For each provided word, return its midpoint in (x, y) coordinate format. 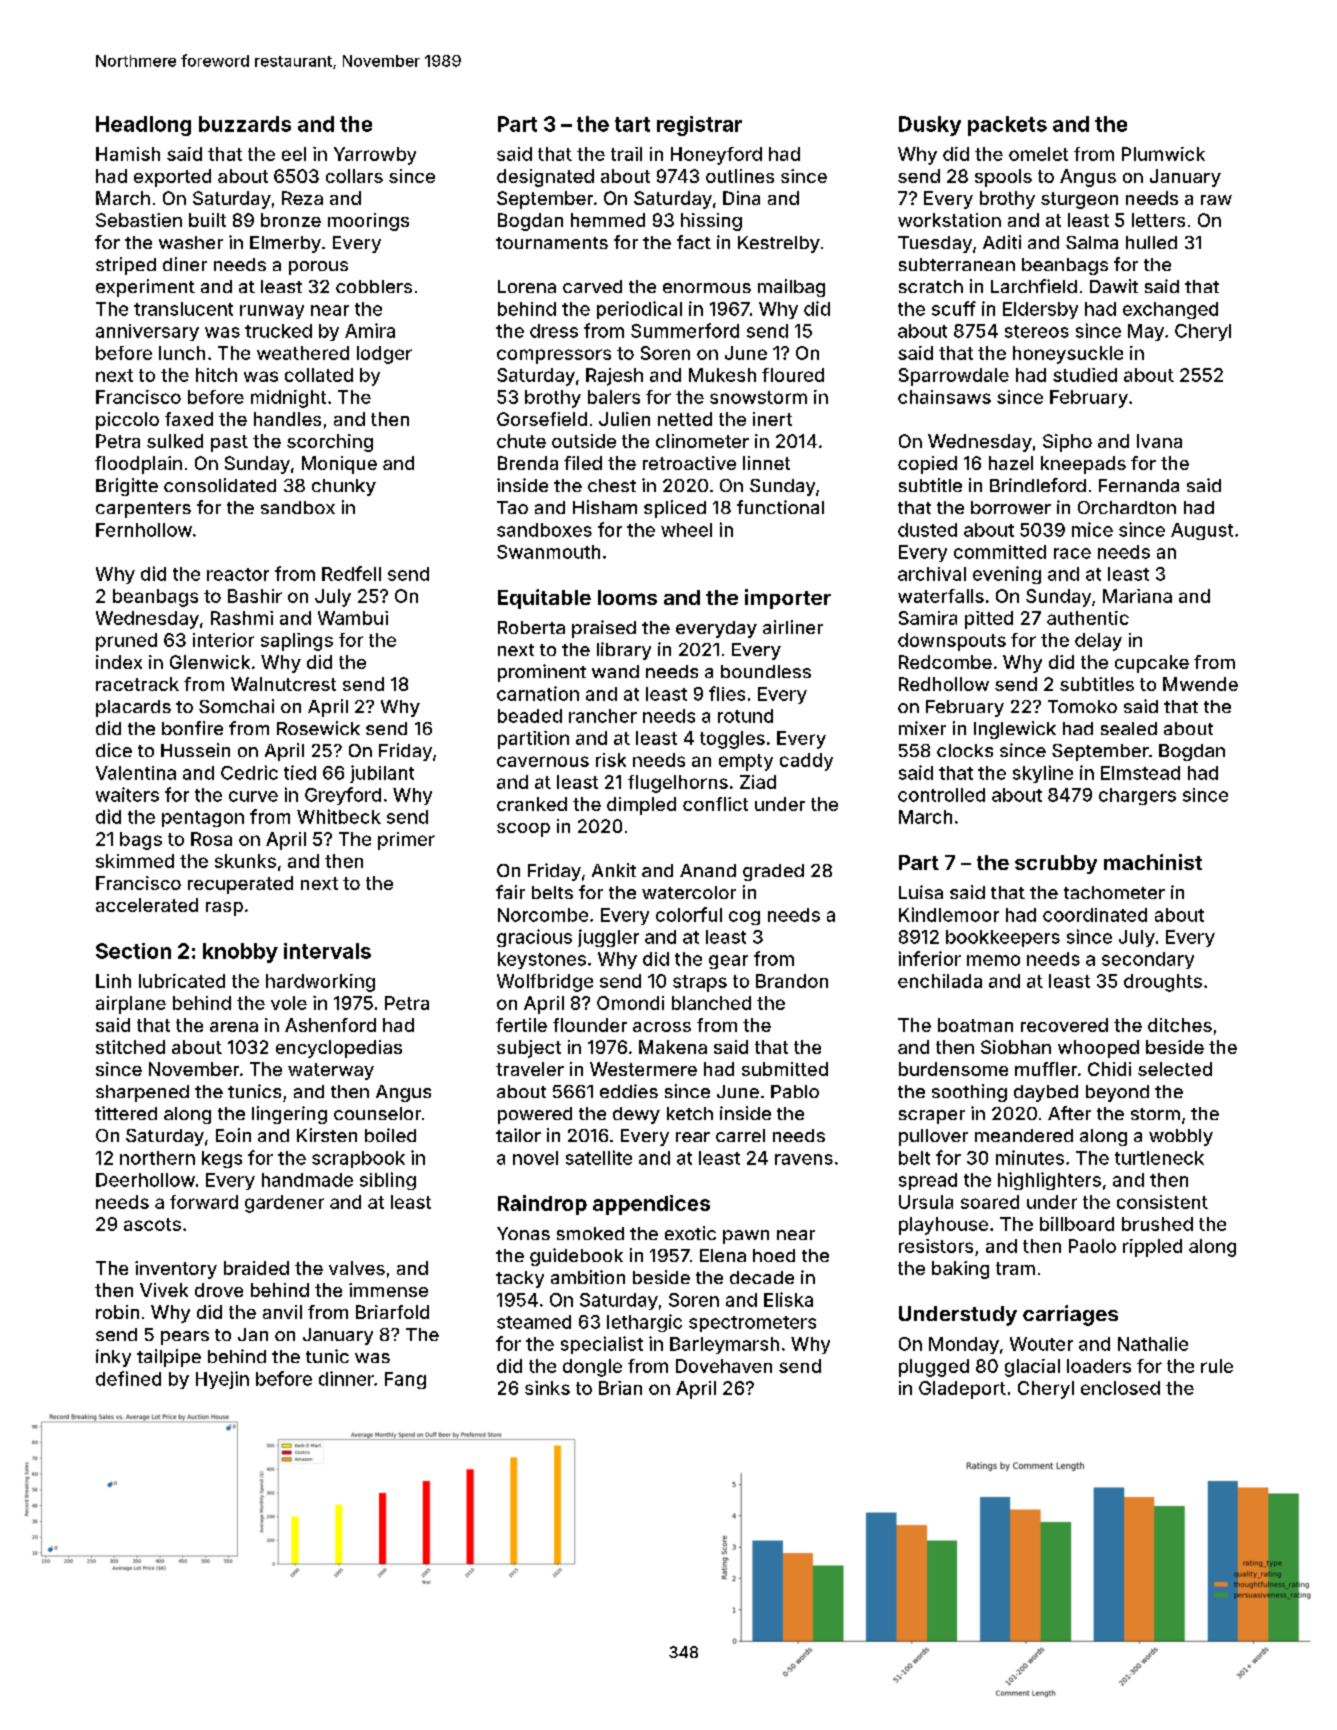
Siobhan (1016, 1047)
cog (744, 918)
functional (780, 507)
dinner (346, 1378)
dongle (592, 1368)
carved (592, 286)
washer (191, 242)
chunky (344, 487)
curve (253, 796)
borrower (1011, 507)
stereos (1037, 331)
